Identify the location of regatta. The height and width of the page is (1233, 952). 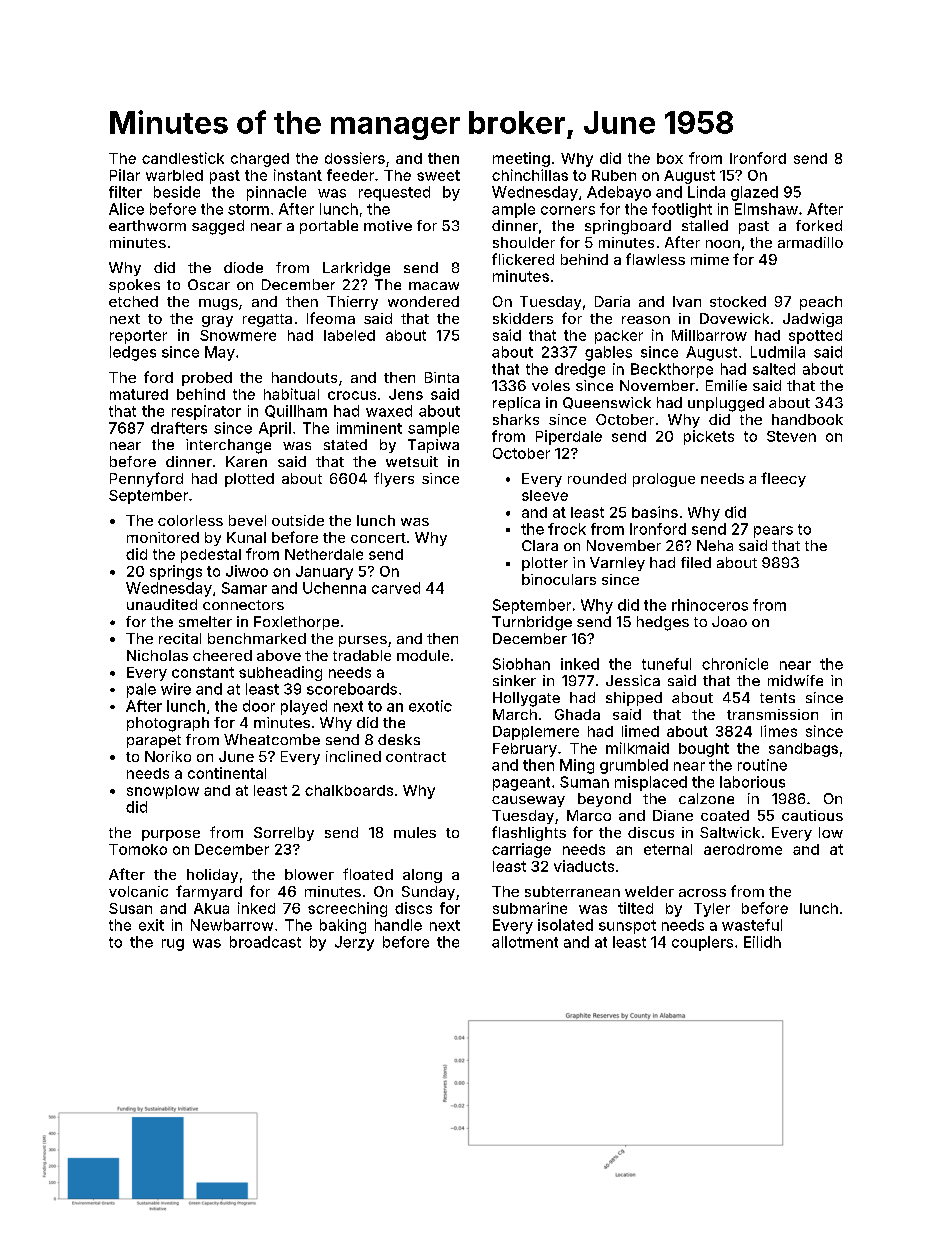
(267, 320).
